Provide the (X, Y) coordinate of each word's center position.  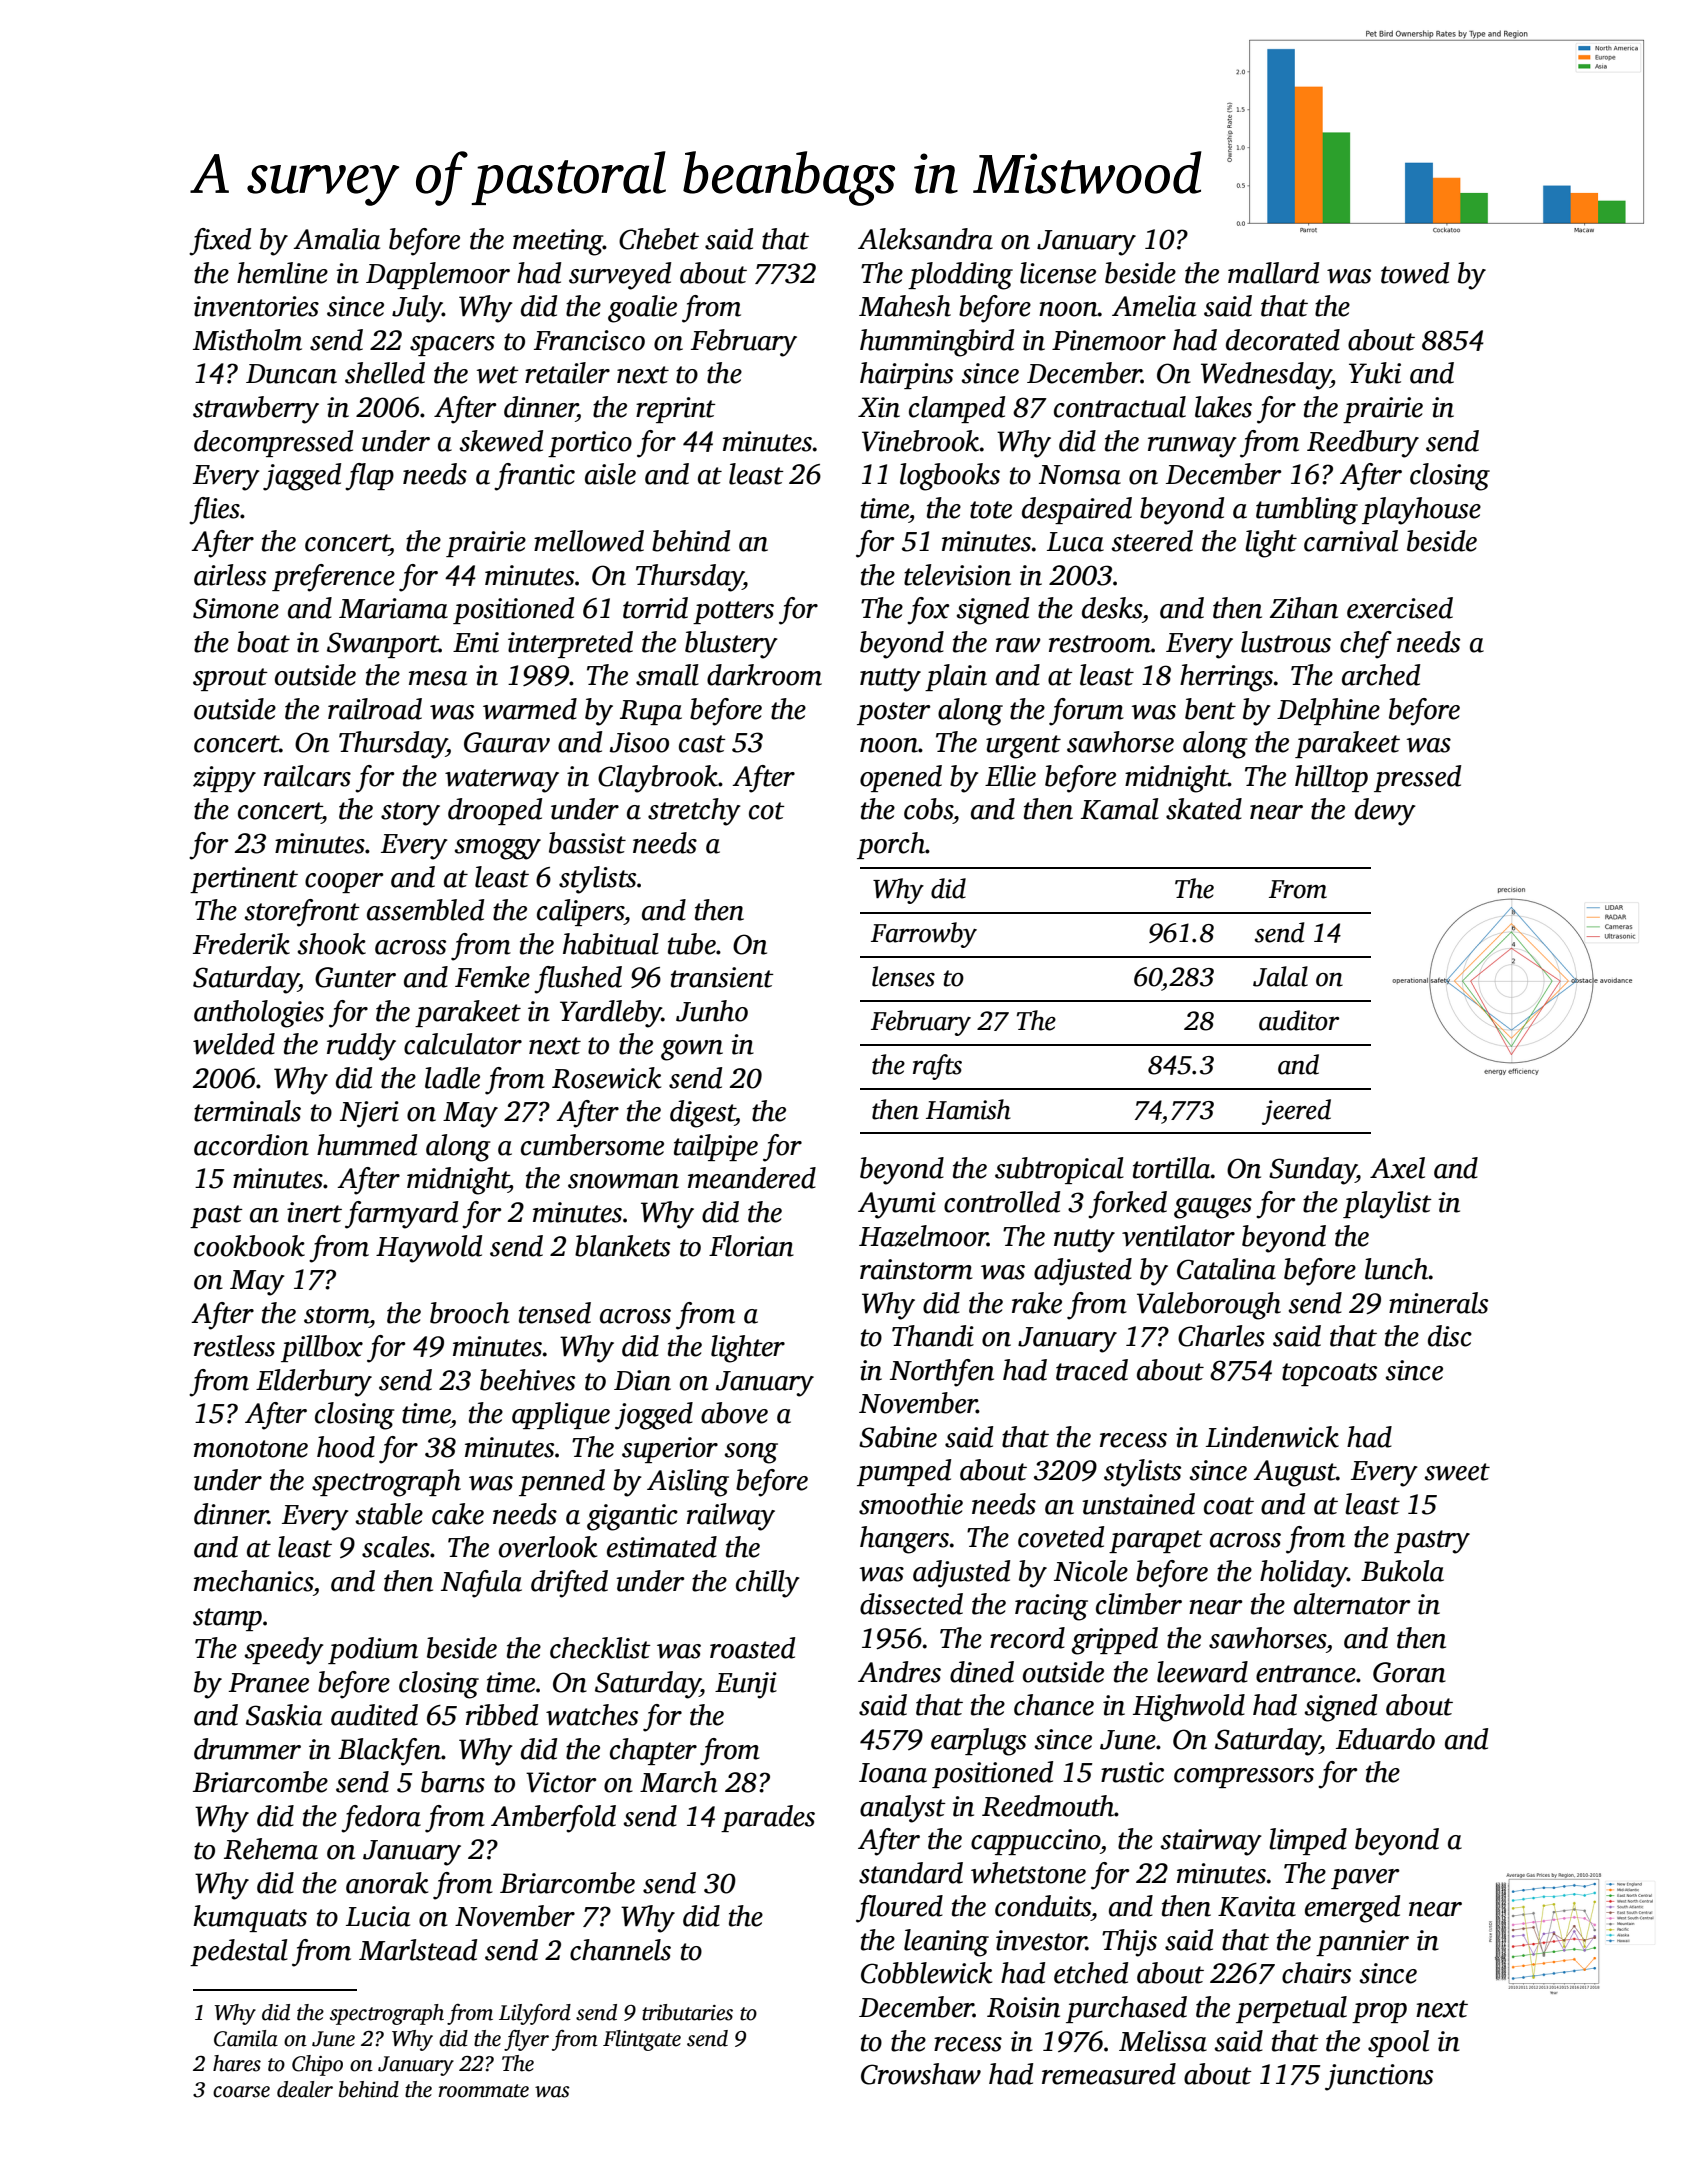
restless (234, 1346)
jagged (302, 477)
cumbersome (592, 1145)
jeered (1296, 1112)
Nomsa (1080, 475)
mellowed (589, 541)
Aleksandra (925, 239)
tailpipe (716, 1147)
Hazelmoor (923, 1236)
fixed (220, 242)
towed (1415, 273)
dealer (305, 2089)
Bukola (1402, 1571)
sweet (1457, 1472)
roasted (752, 1648)
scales (396, 1547)
